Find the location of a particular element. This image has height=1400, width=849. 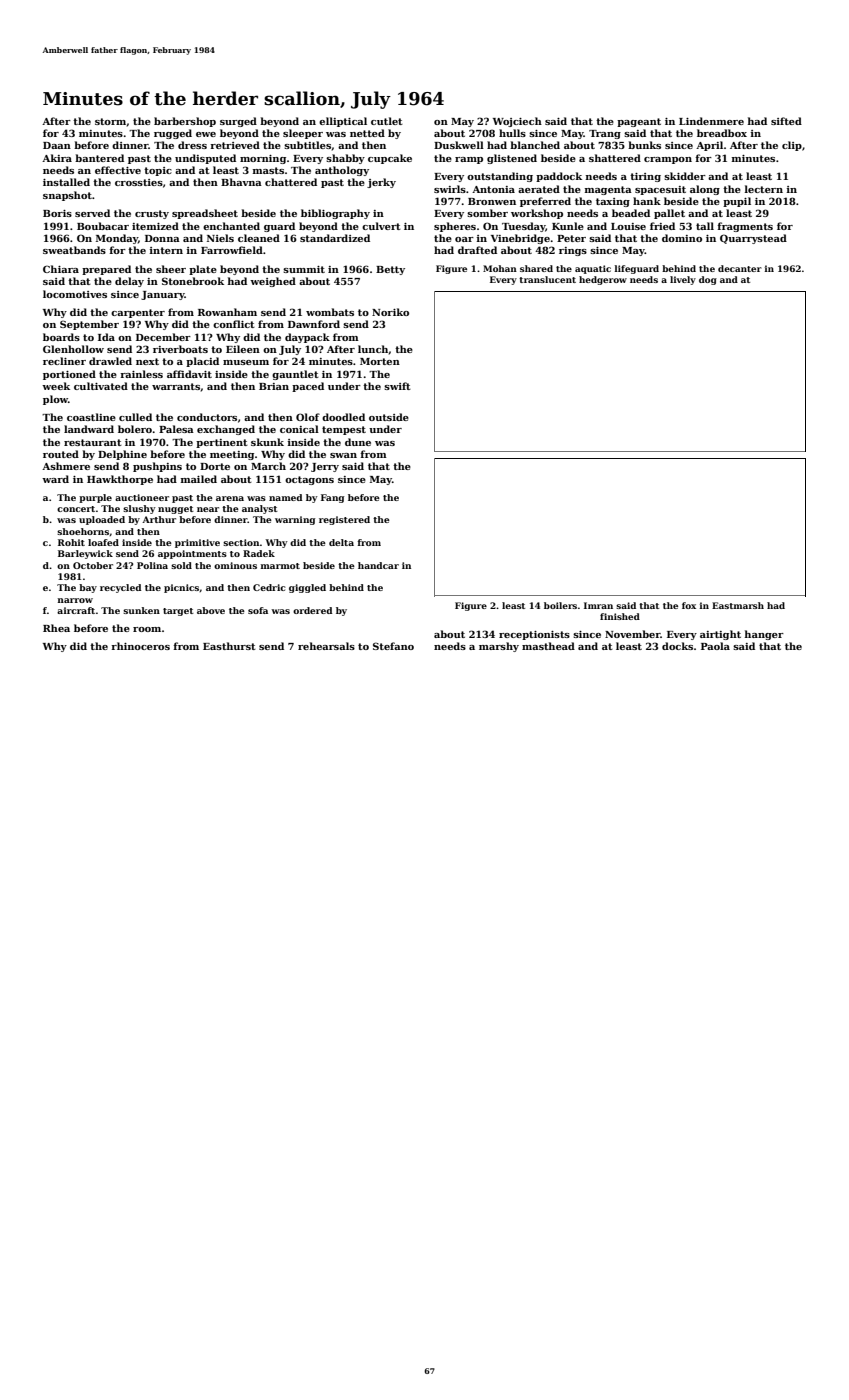

Paola is located at coordinates (715, 646).
